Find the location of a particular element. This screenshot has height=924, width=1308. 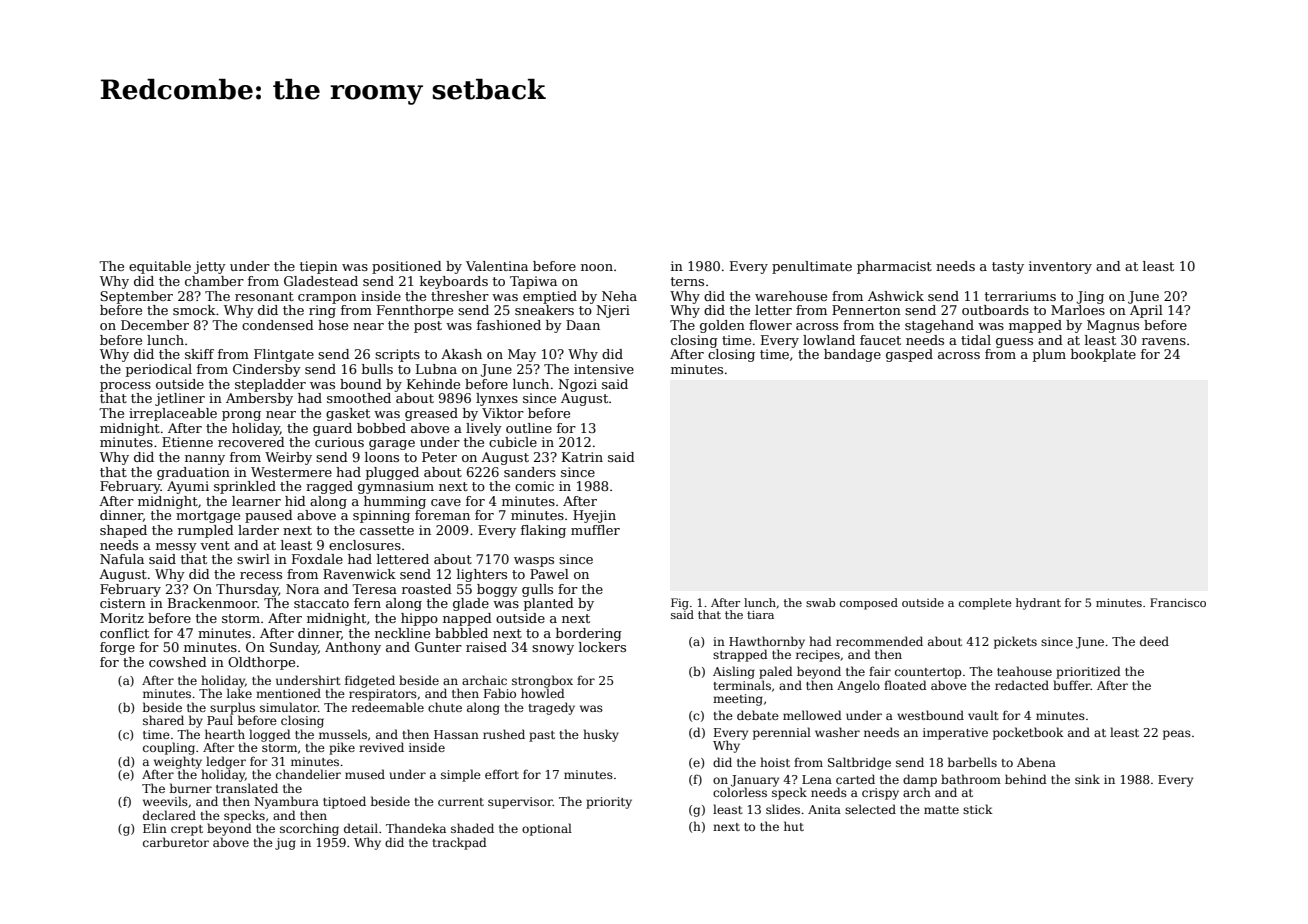

Katrin is located at coordinates (582, 457).
